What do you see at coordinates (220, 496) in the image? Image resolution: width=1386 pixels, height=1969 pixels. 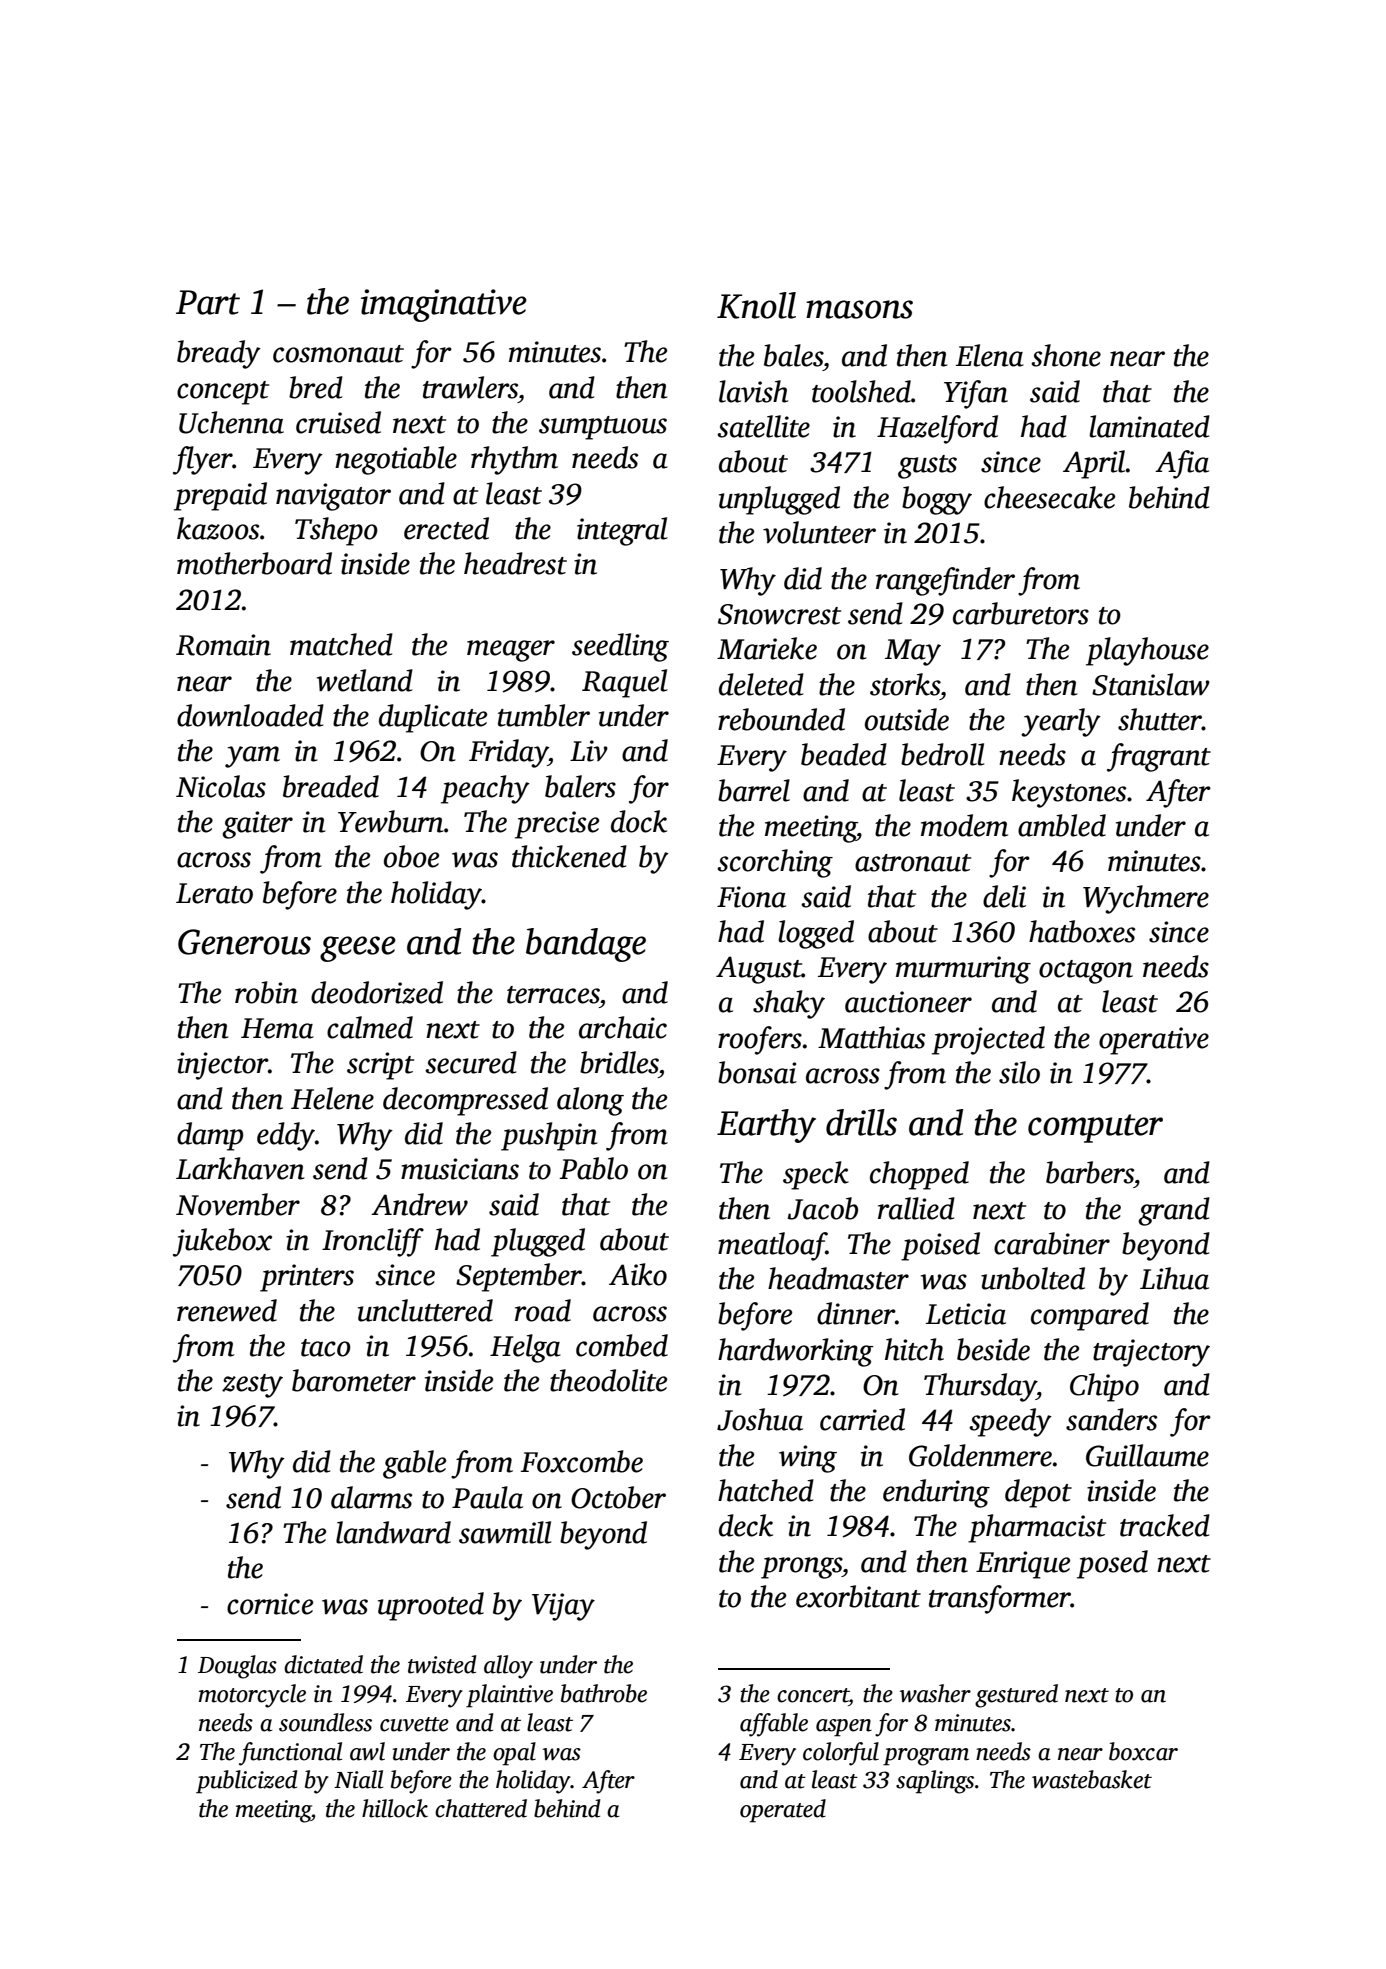 I see `prepaid` at bounding box center [220, 496].
